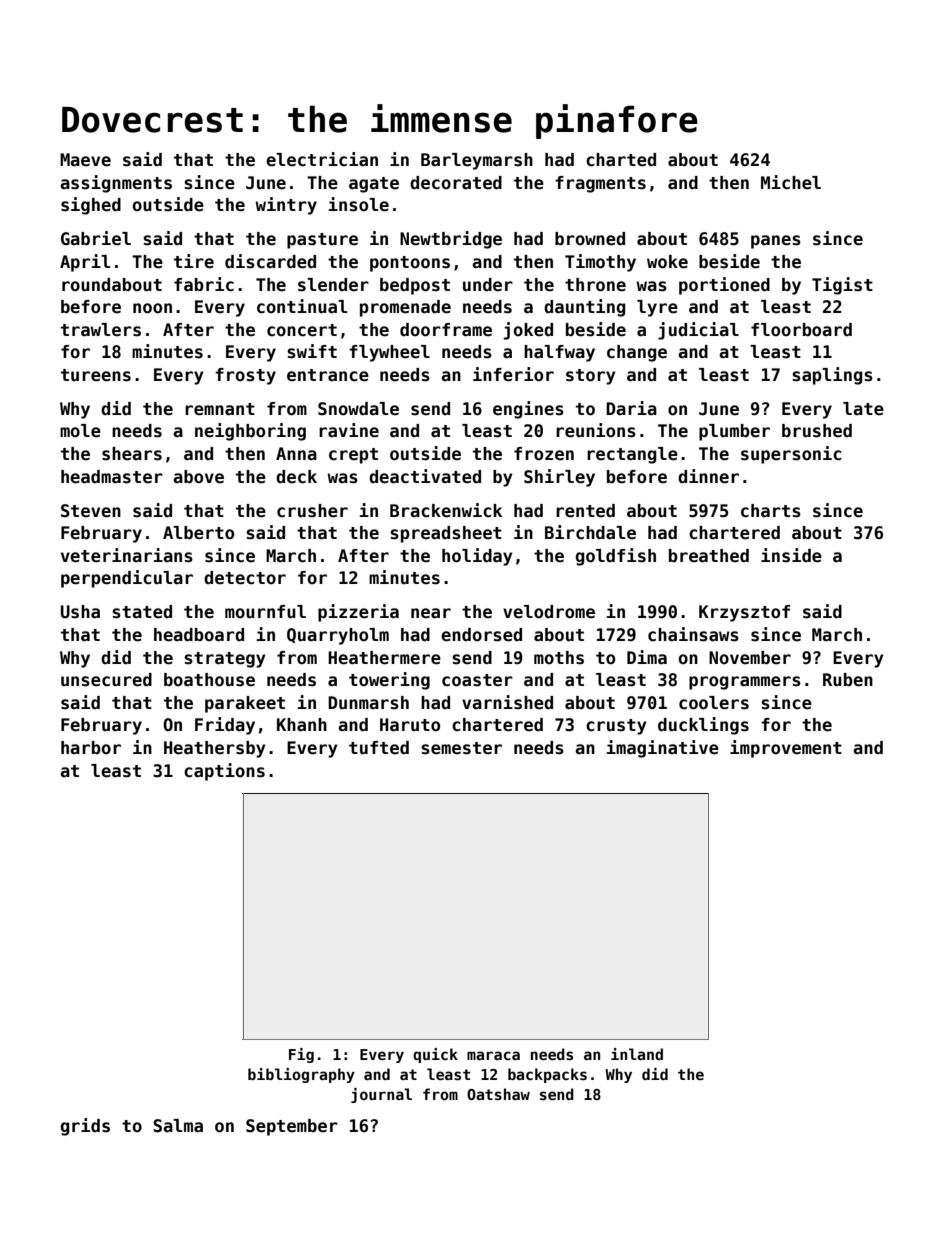 This page has height=1233, width=952. What do you see at coordinates (353, 456) in the page?
I see `crept` at bounding box center [353, 456].
